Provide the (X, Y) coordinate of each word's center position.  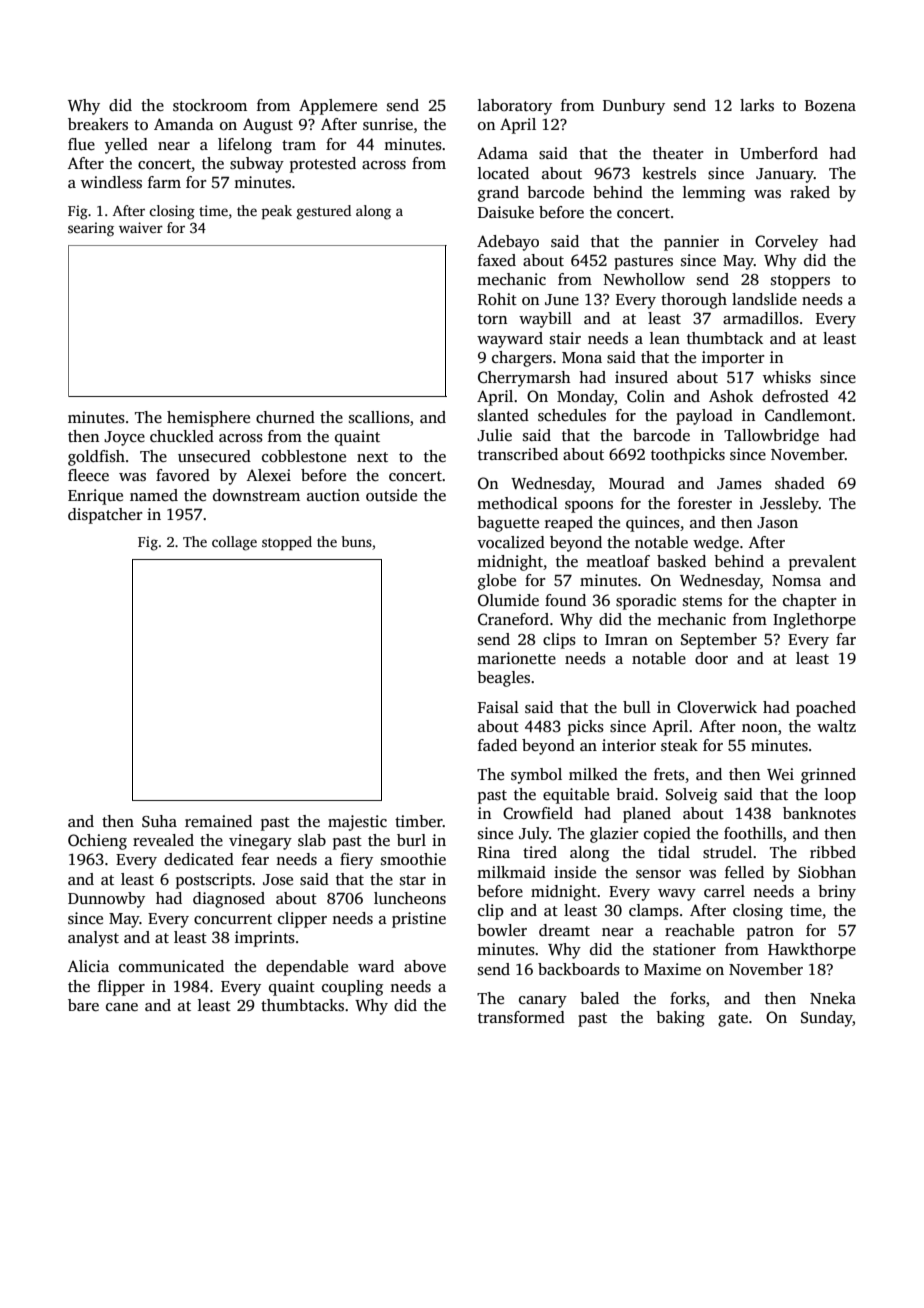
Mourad (637, 483)
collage (234, 543)
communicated (171, 966)
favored (183, 475)
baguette (508, 524)
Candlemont (808, 415)
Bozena (830, 105)
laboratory (515, 107)
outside (391, 495)
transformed (521, 1017)
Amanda (184, 124)
